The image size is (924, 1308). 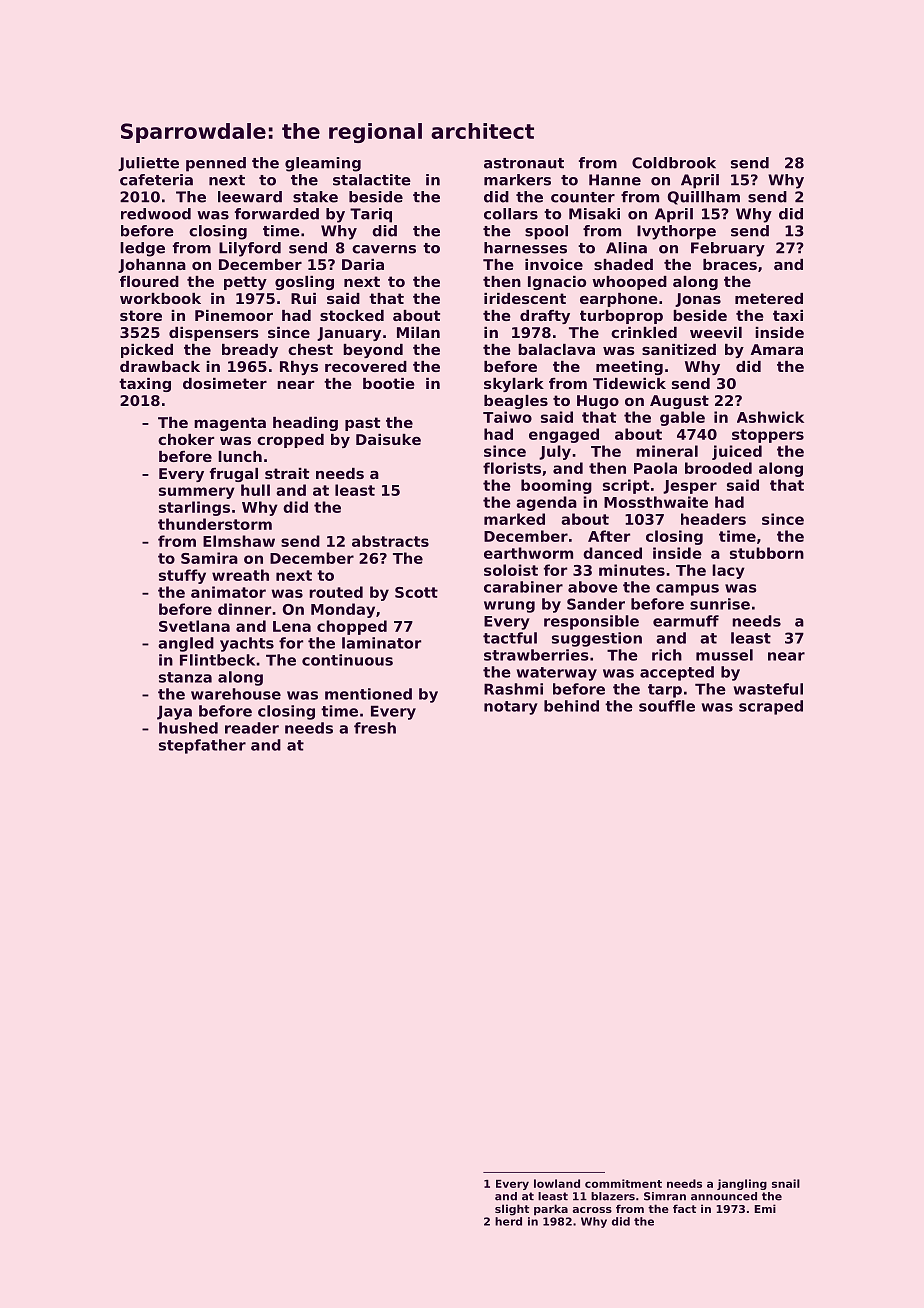 I want to click on Alina, so click(x=626, y=248).
